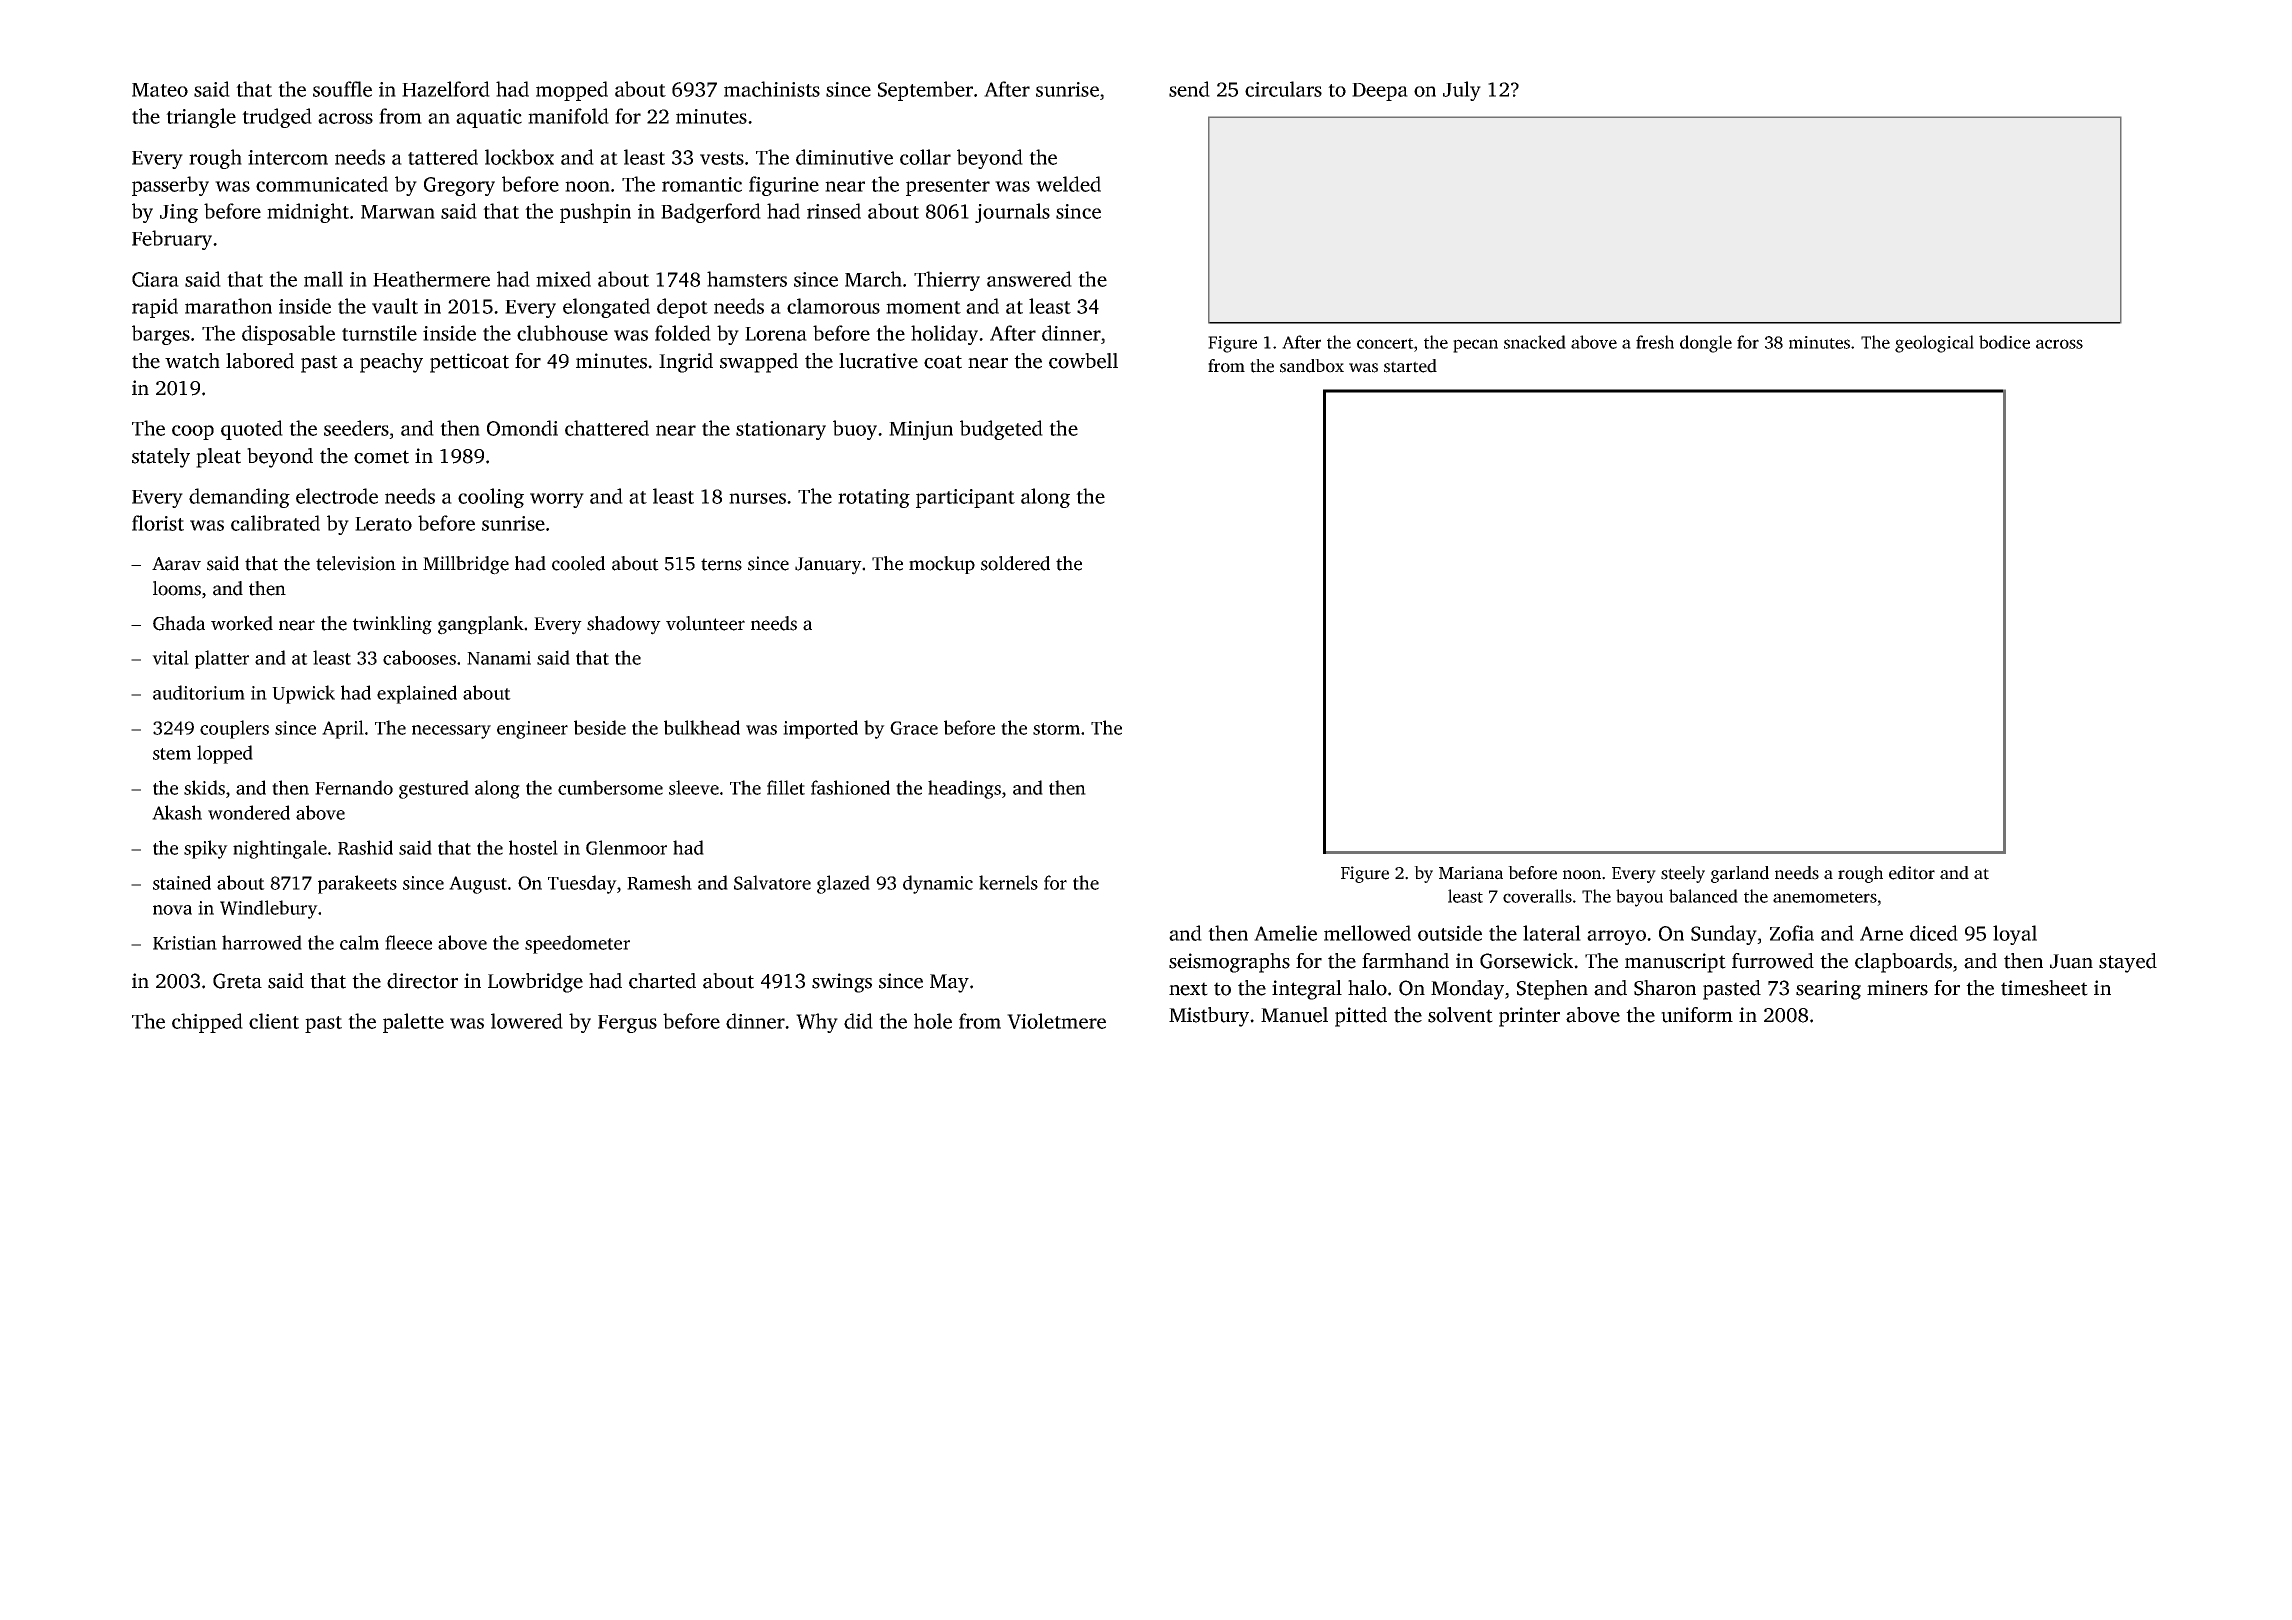 This document has height=1620, width=2292. Describe the element at coordinates (582, 884) in the document. I see `Tuesday` at that location.
